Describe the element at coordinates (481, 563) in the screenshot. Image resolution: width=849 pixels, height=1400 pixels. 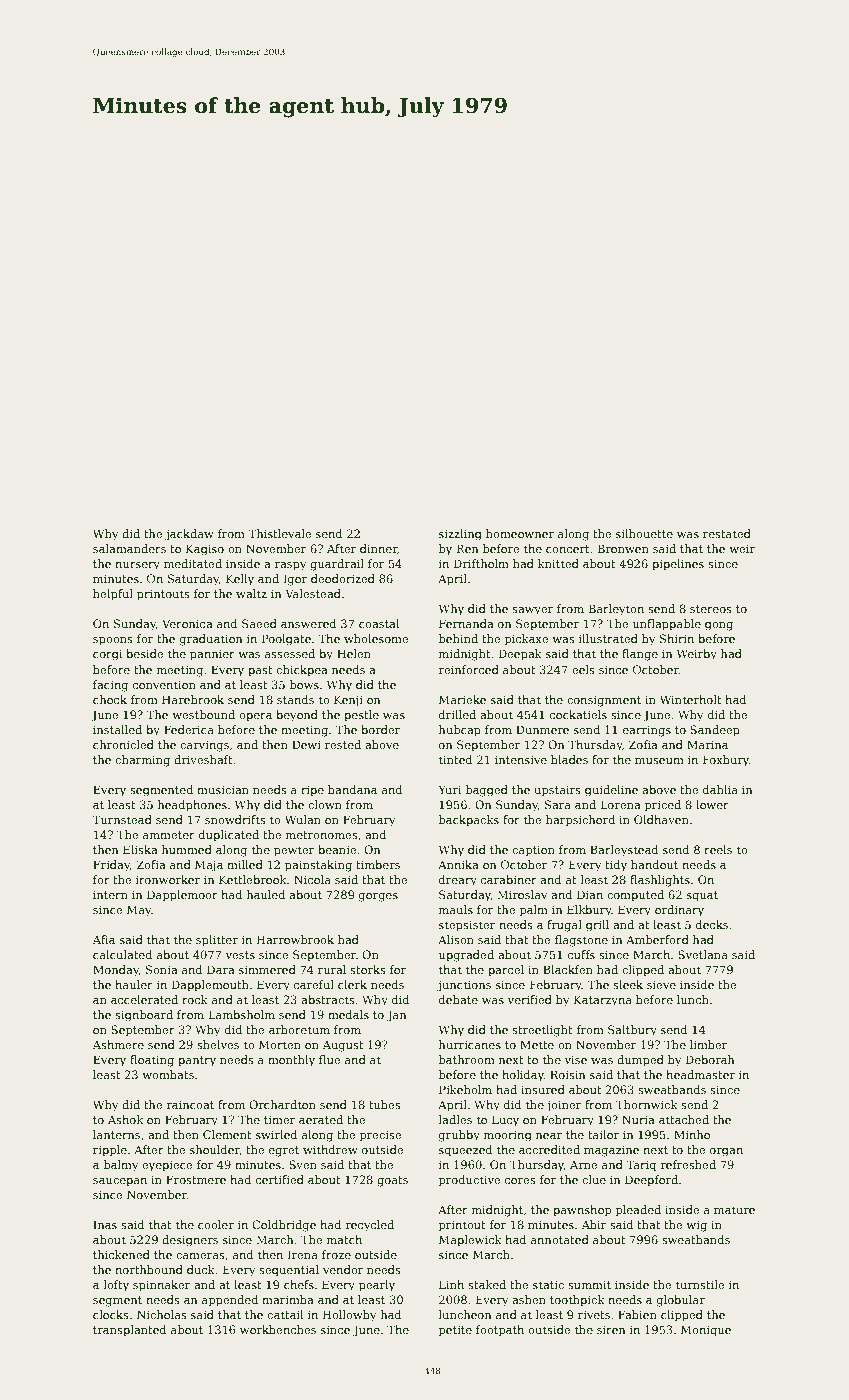
I see `Driftholm` at that location.
